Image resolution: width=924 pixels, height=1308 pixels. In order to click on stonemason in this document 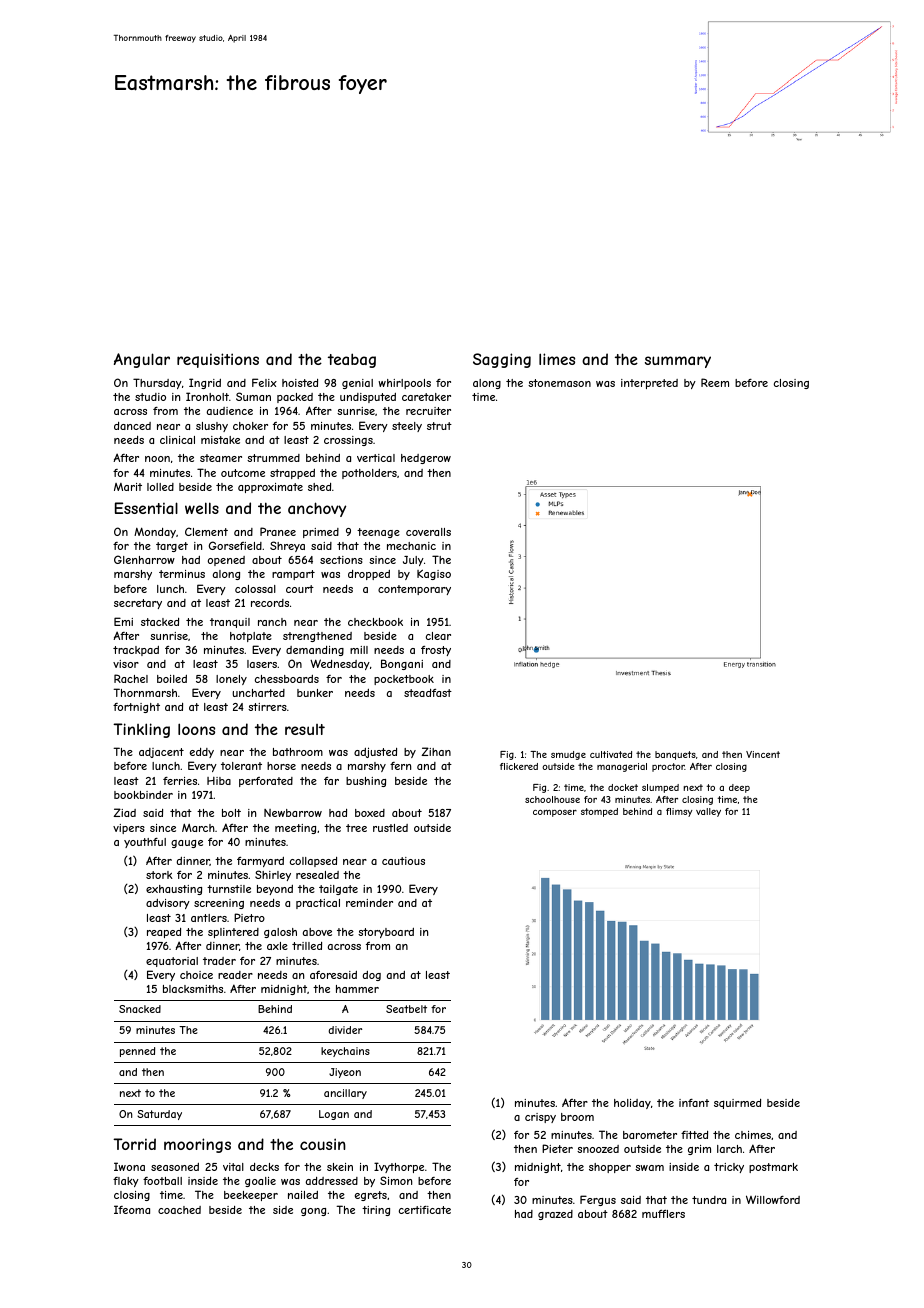, I will do `click(559, 383)`.
